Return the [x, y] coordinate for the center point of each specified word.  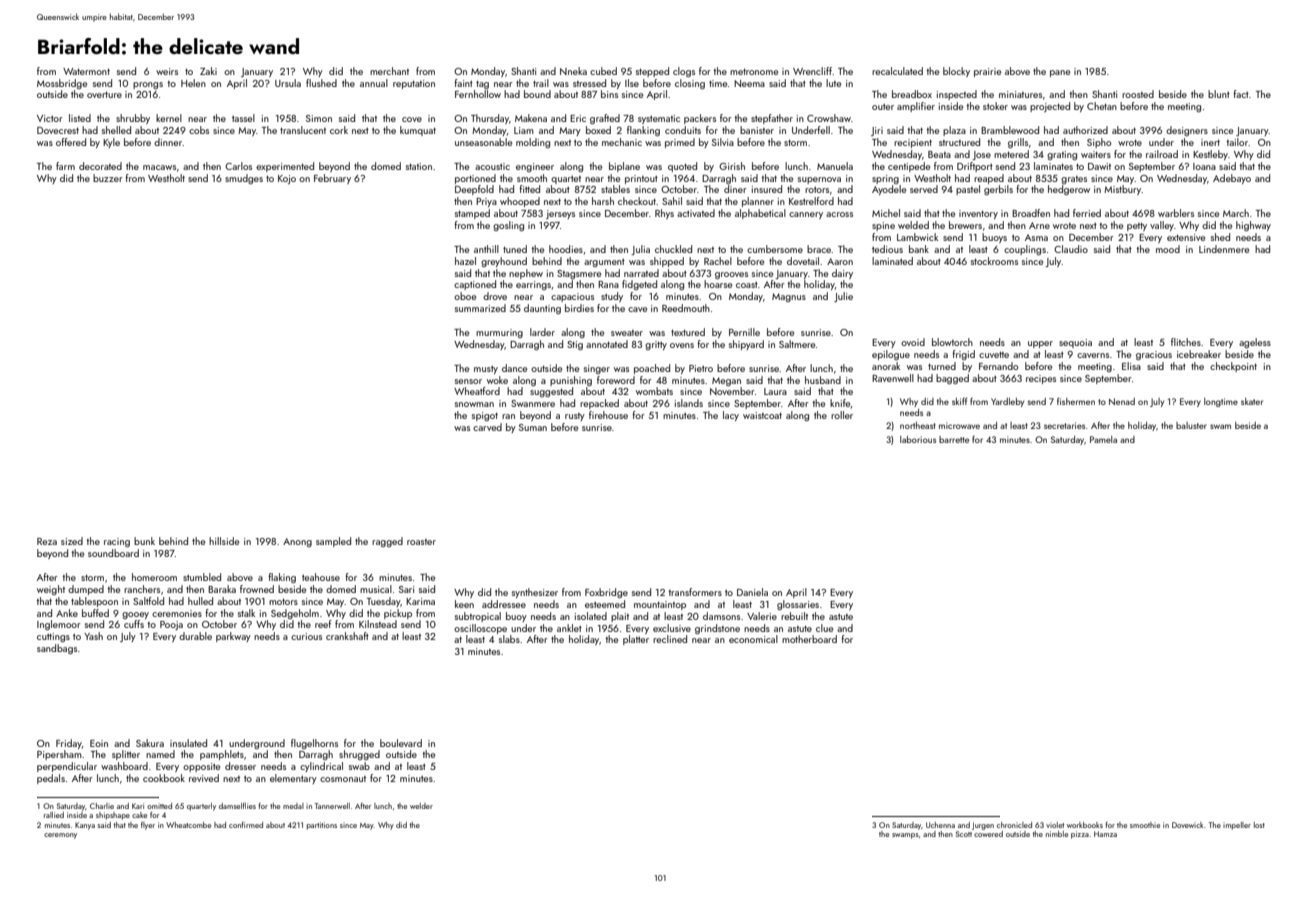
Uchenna [940, 825]
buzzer [107, 178]
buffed [95, 613]
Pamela [1103, 439]
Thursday [490, 119]
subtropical [478, 617]
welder [421, 806]
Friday [69, 744]
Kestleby [1210, 155]
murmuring [499, 333]
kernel [169, 118]
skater [1252, 401]
